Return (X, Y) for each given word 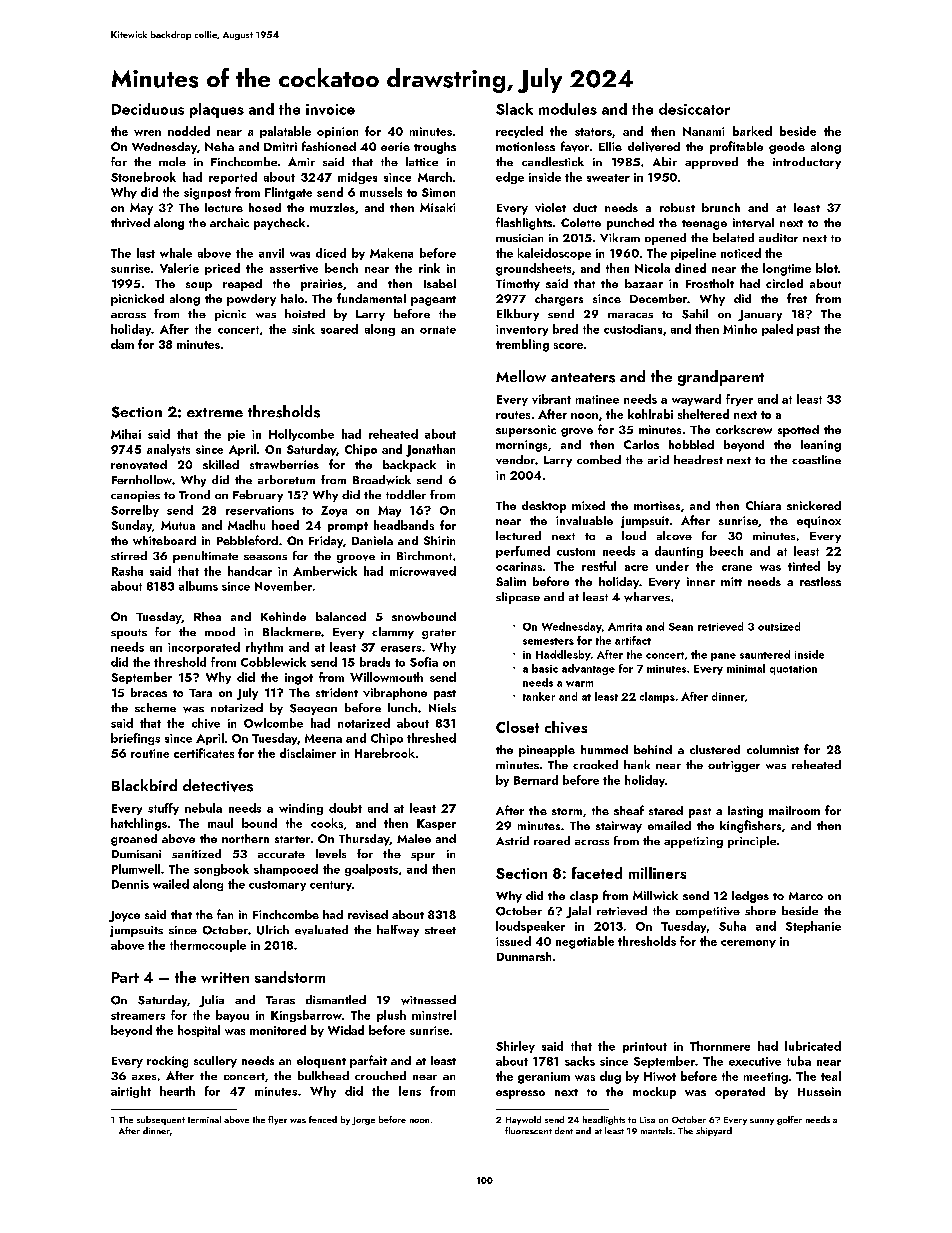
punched (630, 224)
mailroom (794, 810)
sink (303, 329)
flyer (277, 1120)
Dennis (130, 884)
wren (147, 133)
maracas (630, 315)
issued (513, 941)
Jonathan (430, 450)
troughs (435, 148)
